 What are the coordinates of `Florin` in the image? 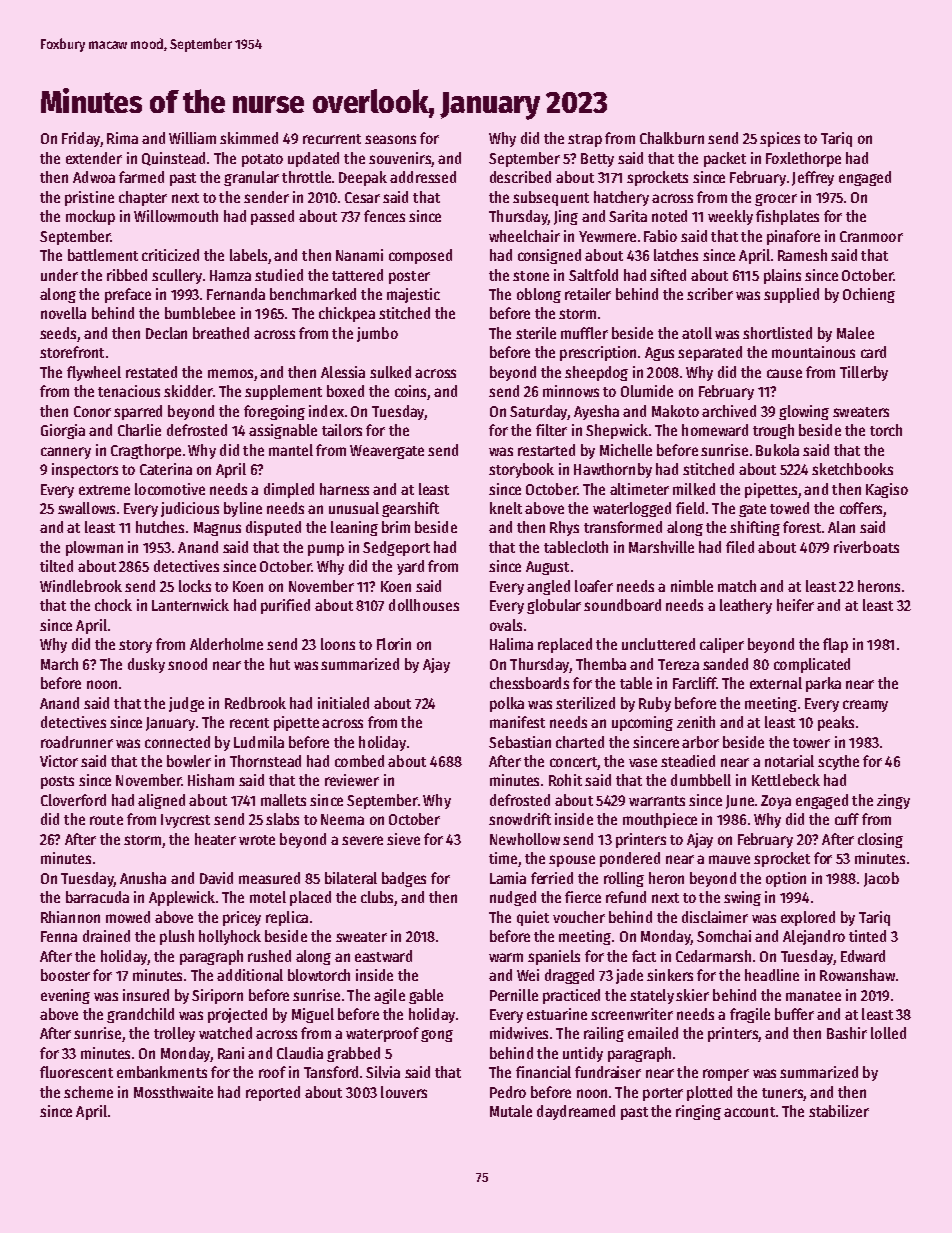 It's located at (394, 644).
